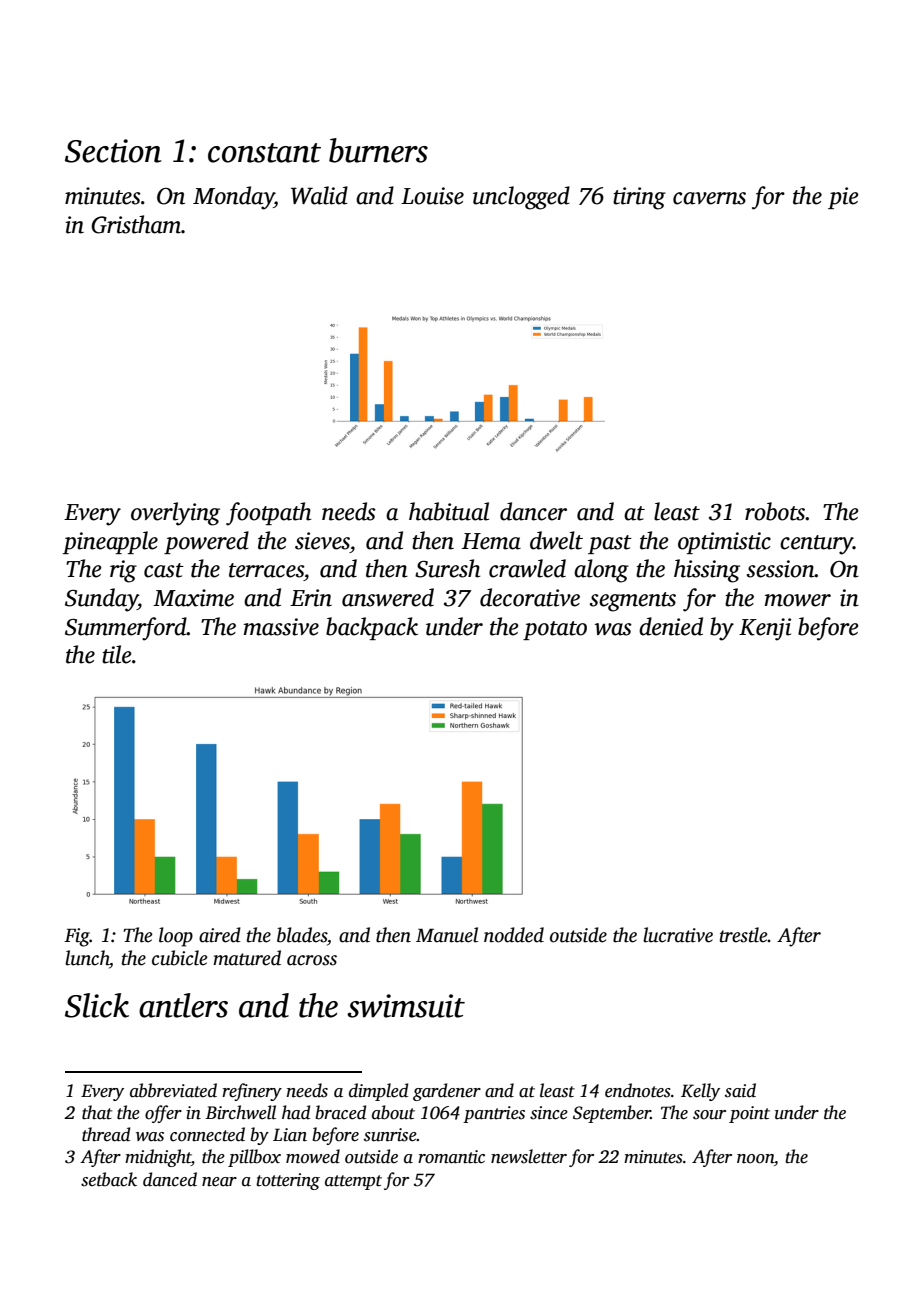 The image size is (924, 1311). What do you see at coordinates (302, 935) in the document?
I see `blades` at bounding box center [302, 935].
